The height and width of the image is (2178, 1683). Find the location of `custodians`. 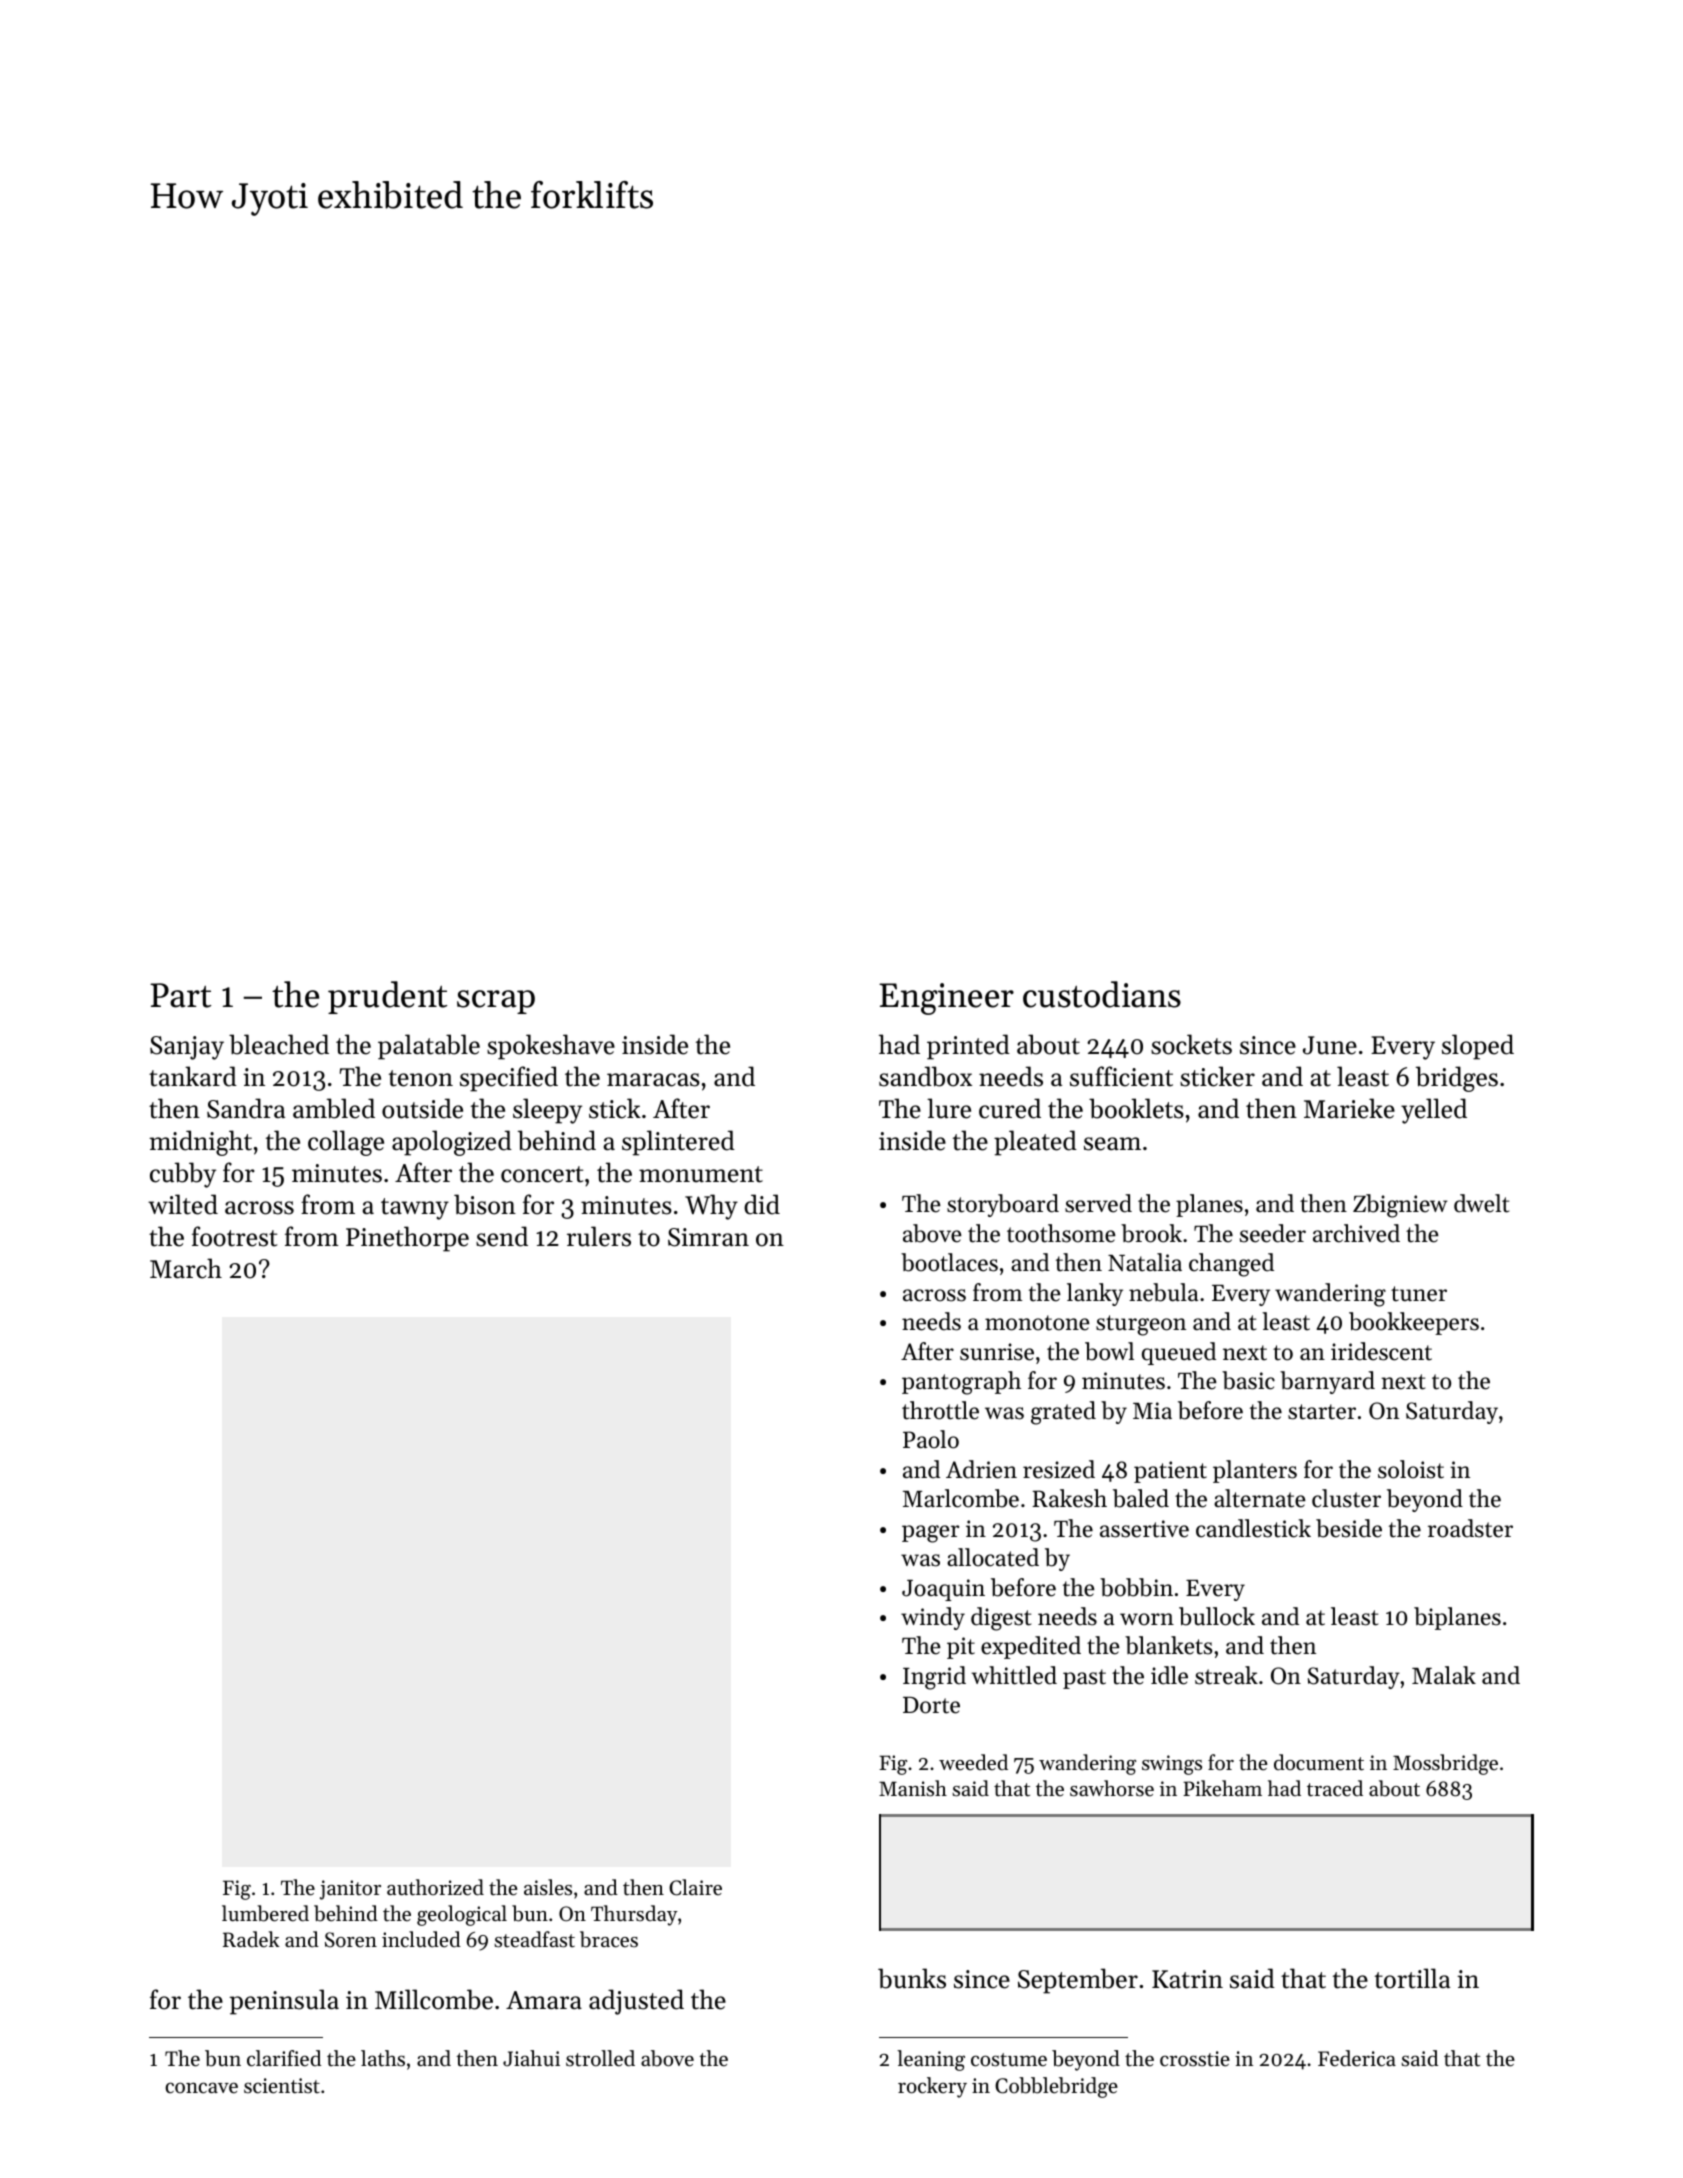

custodians is located at coordinates (1102, 994).
